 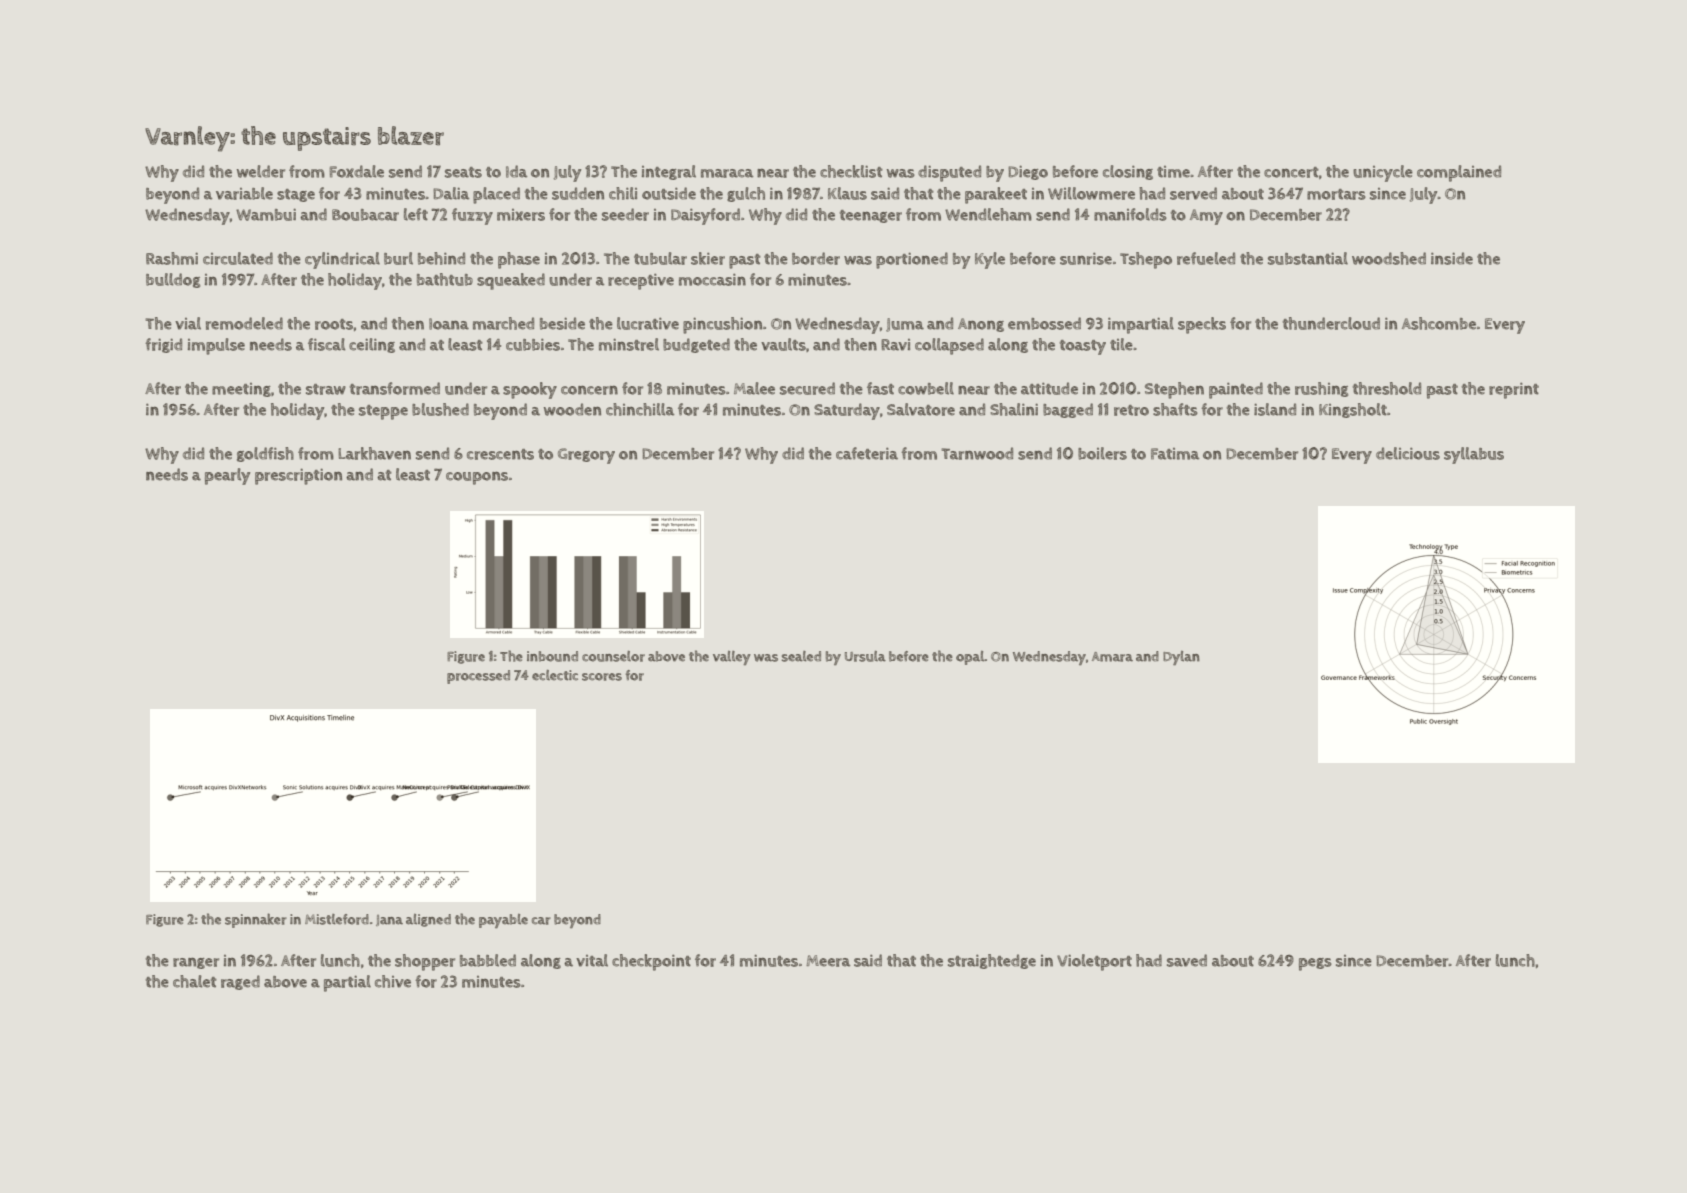 I want to click on Diego, so click(x=1028, y=172).
